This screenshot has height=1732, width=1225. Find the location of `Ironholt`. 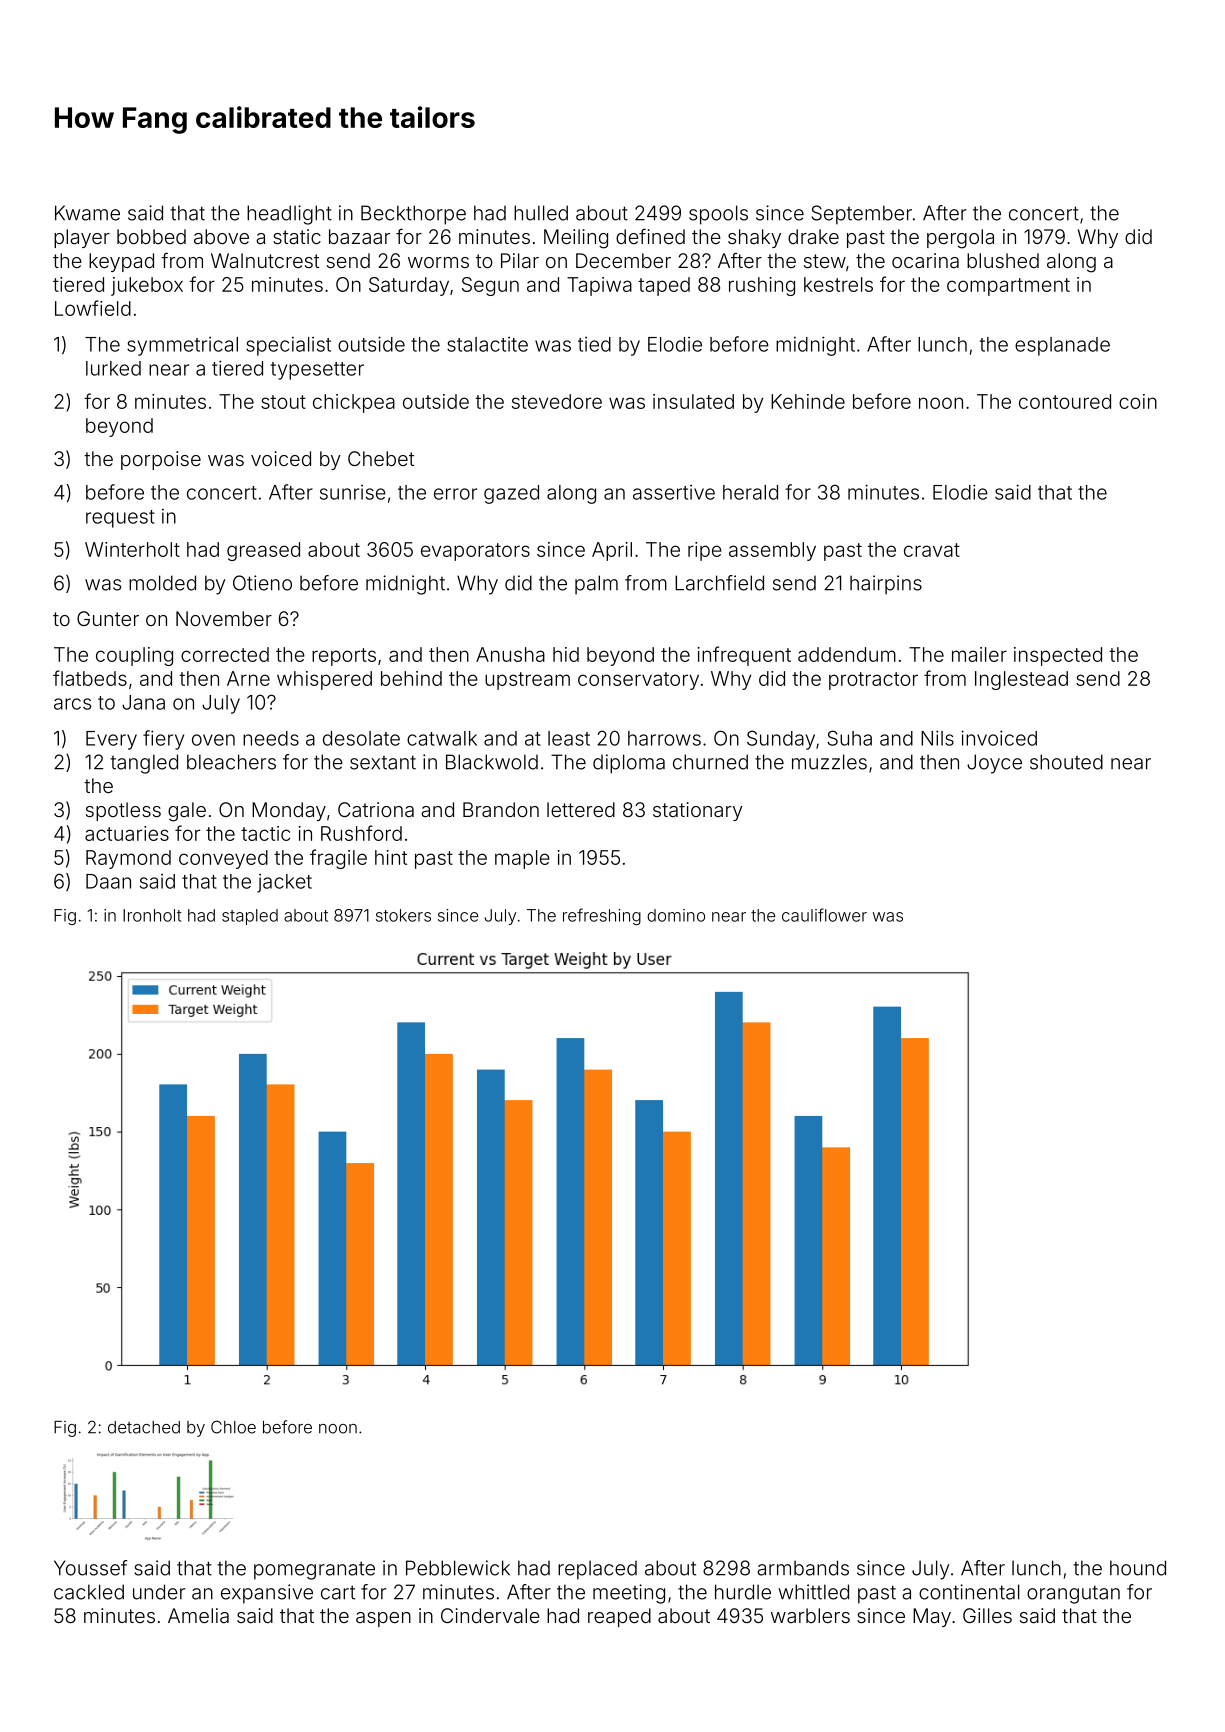

Ironholt is located at coordinates (152, 915).
